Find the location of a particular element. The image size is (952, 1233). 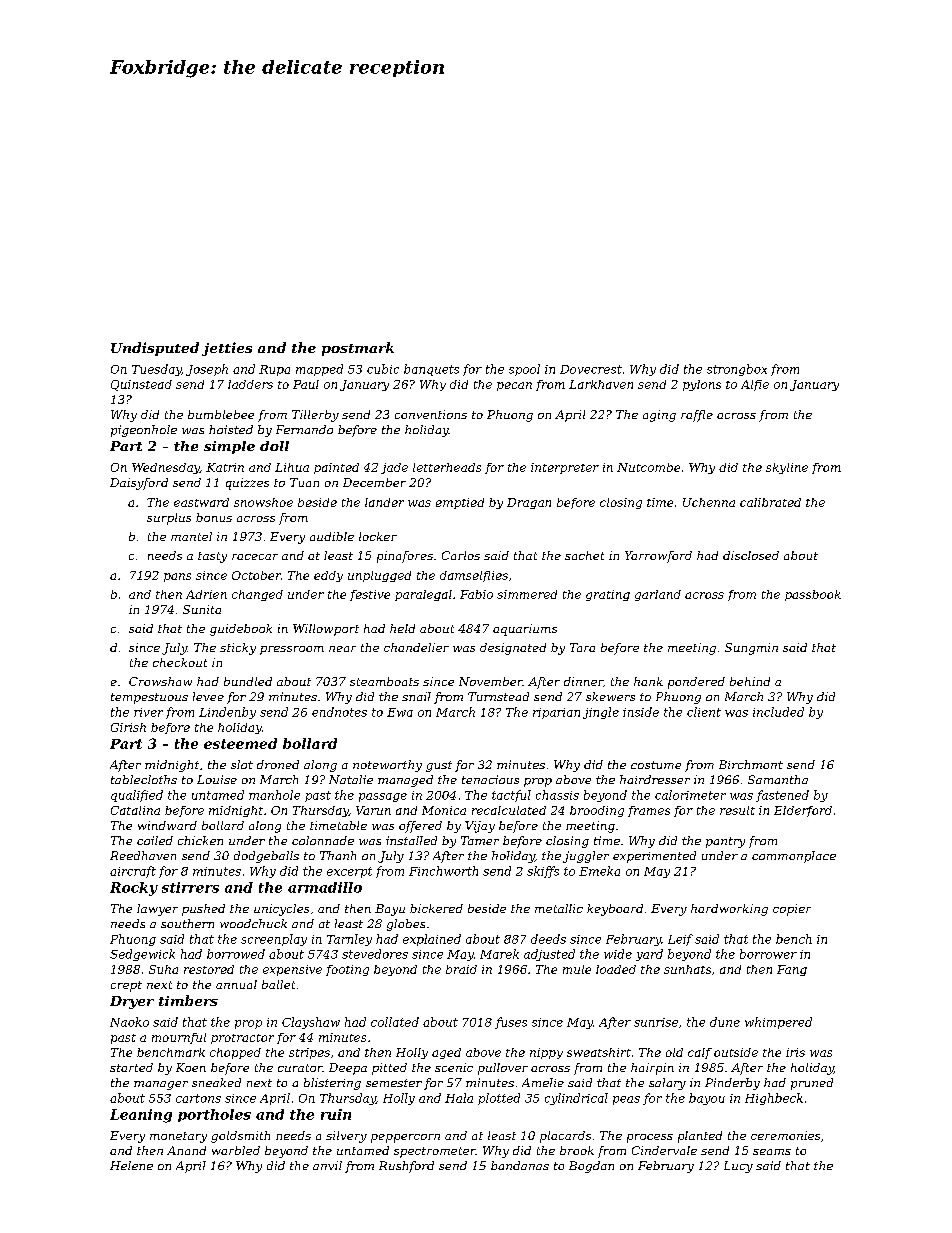

Birchmont is located at coordinates (751, 764).
